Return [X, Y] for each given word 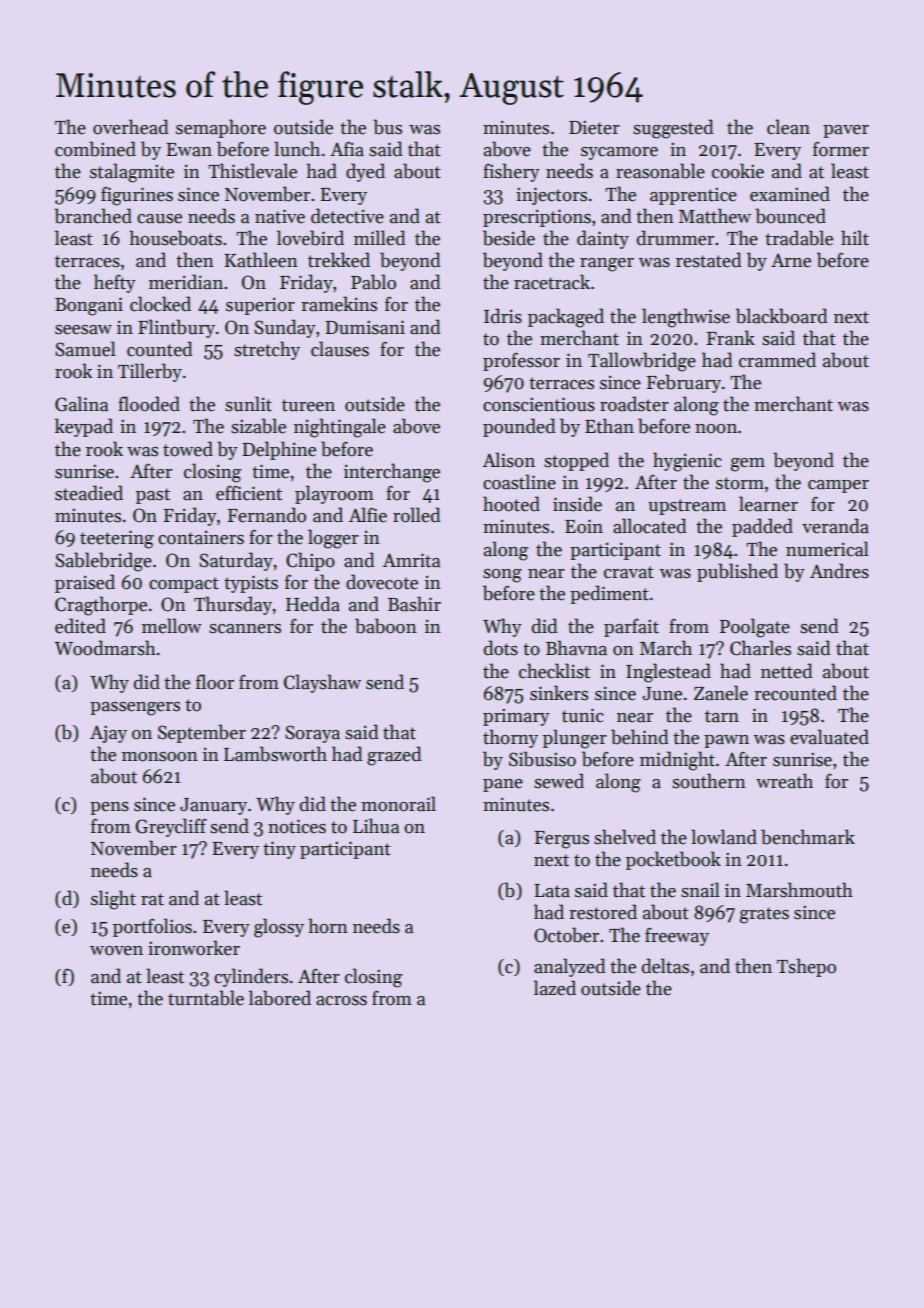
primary [516, 717]
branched [93, 216]
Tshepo [806, 967]
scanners [245, 629]
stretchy [267, 350]
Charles [760, 648]
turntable [206, 998]
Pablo [373, 282]
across [341, 1001]
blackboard [782, 316]
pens [109, 808]
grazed [394, 756]
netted [787, 671]
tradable [799, 238]
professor [521, 362]
